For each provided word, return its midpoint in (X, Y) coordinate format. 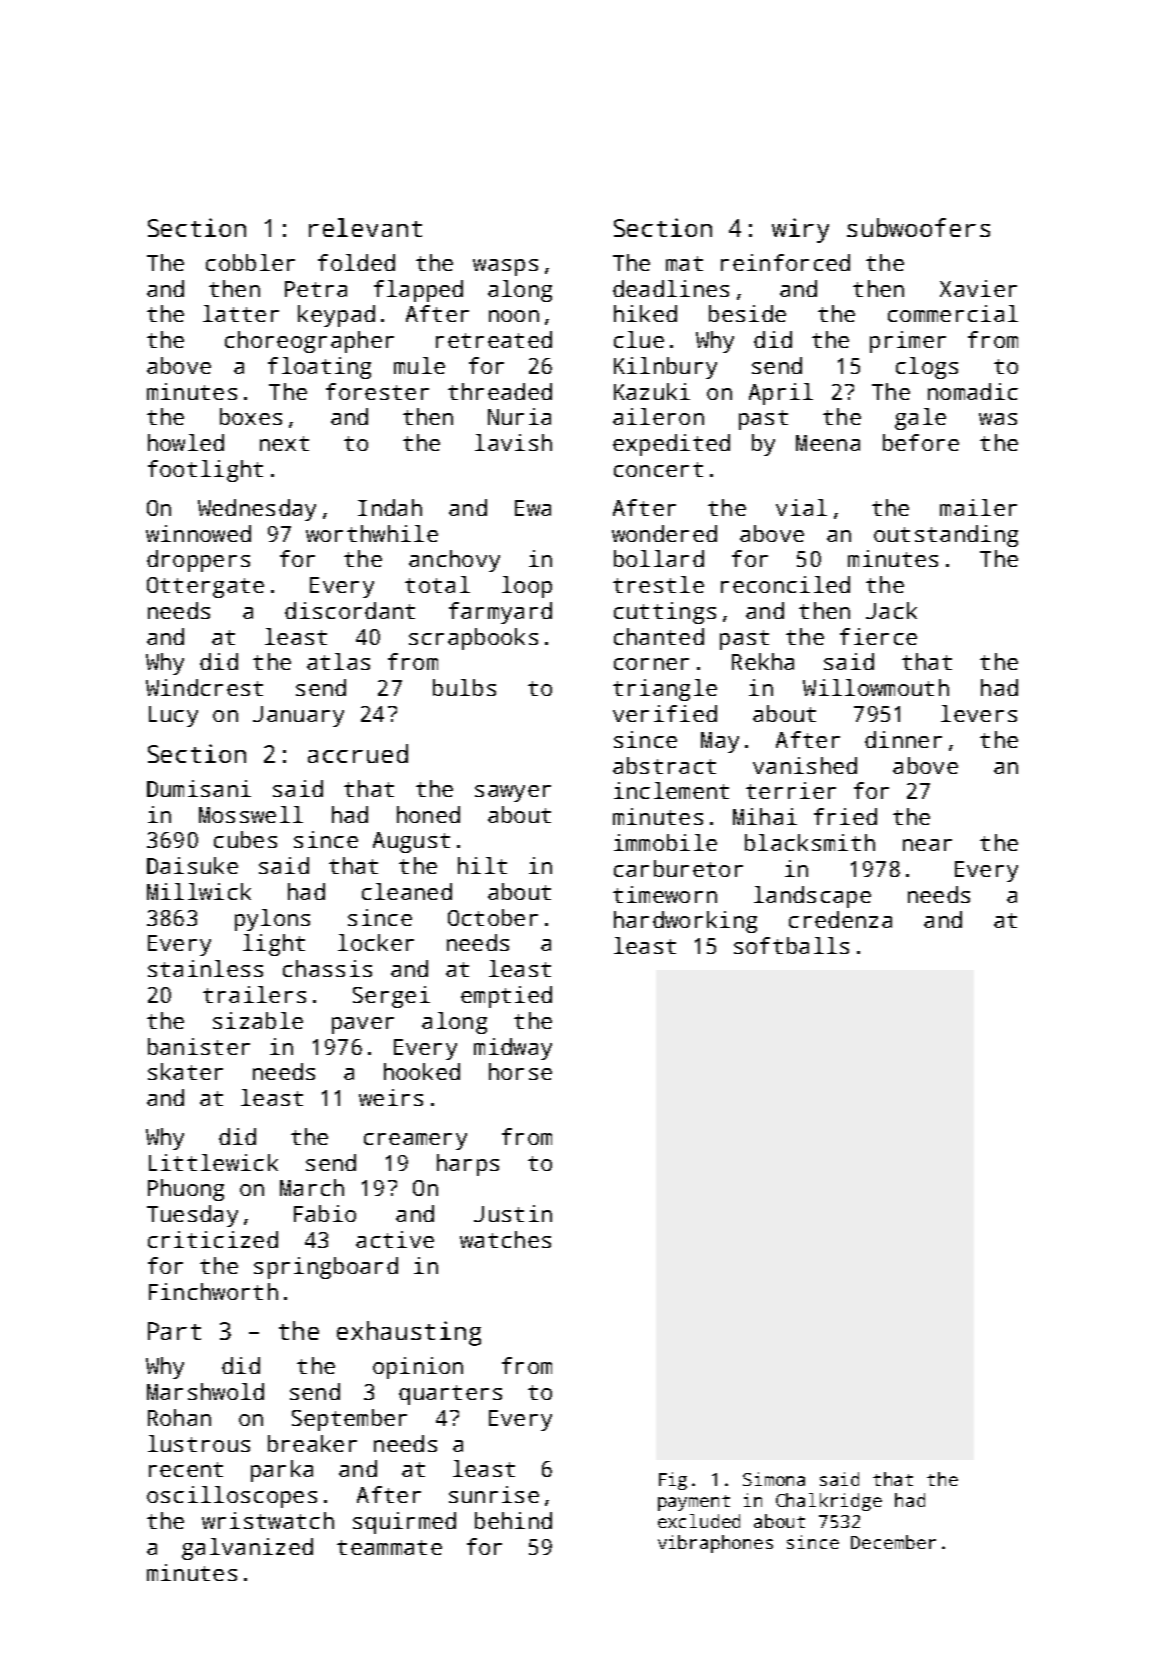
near (927, 845)
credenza (840, 919)
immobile (665, 842)
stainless (205, 968)
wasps (505, 267)
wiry (800, 230)
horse (520, 1071)
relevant (365, 227)
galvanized (247, 1549)
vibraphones (715, 1544)
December (893, 1542)
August (411, 842)
